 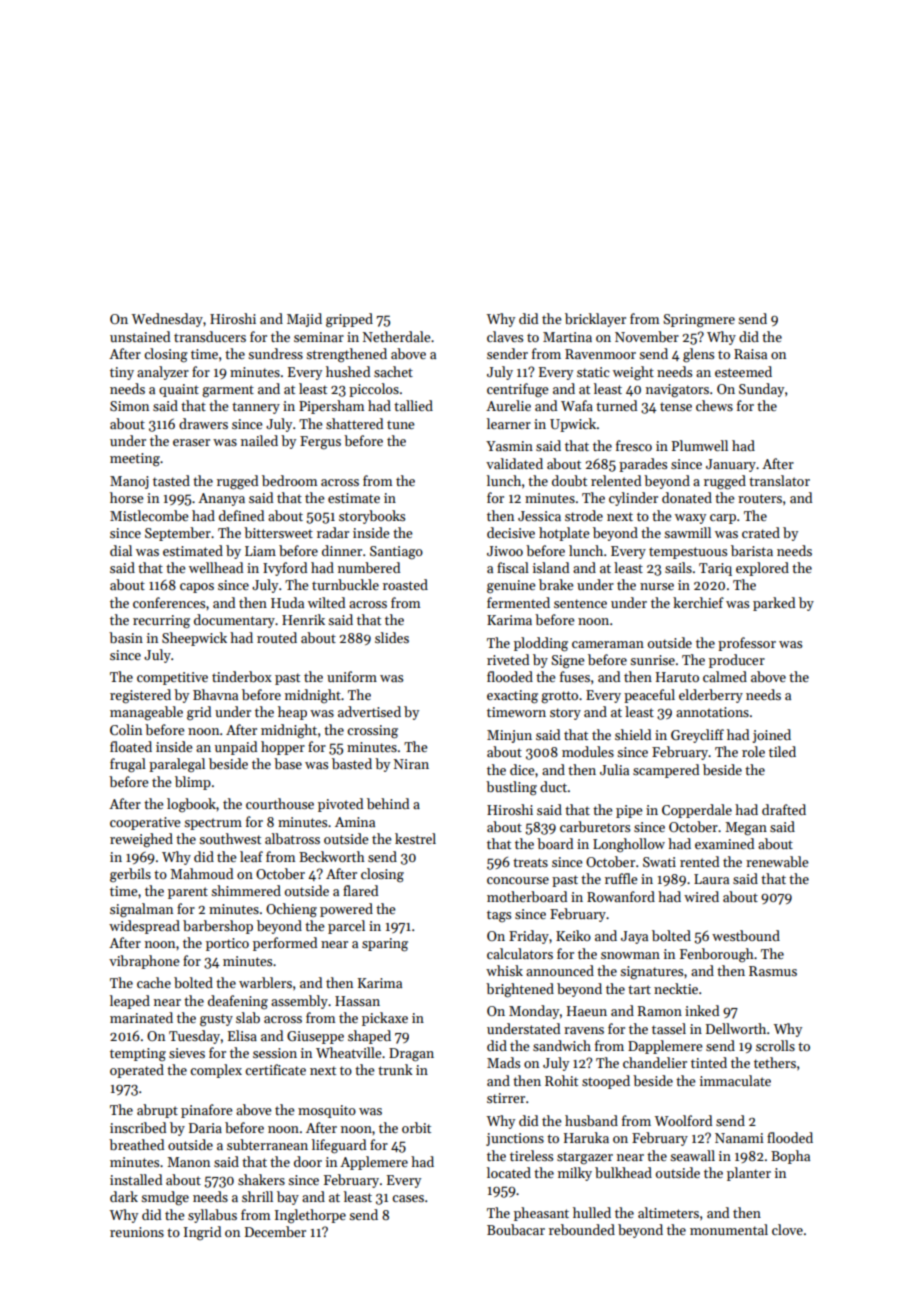 I want to click on Mads, so click(x=503, y=1062).
